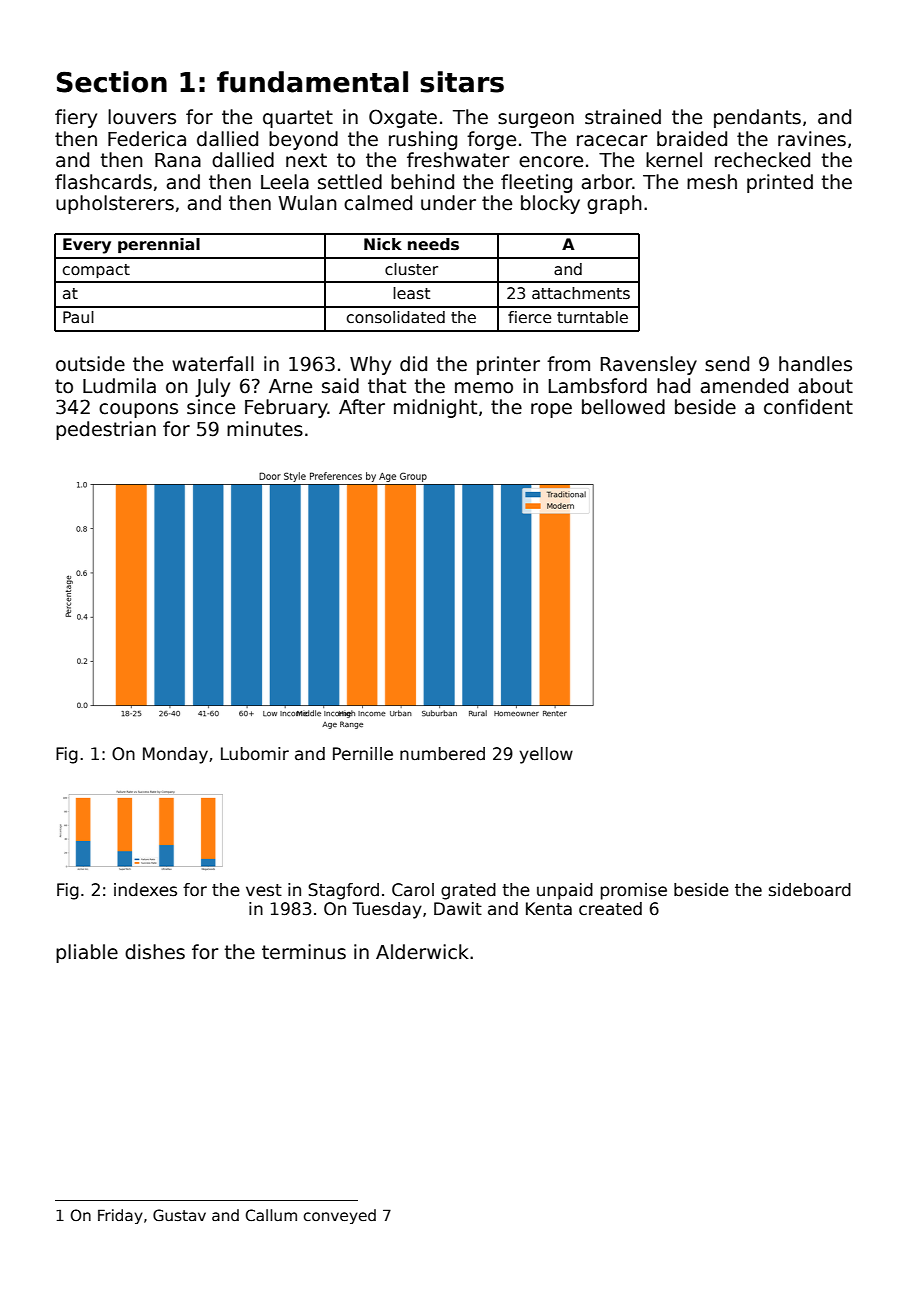 The height and width of the page is (1316, 908). What do you see at coordinates (808, 407) in the page?
I see `confident` at bounding box center [808, 407].
